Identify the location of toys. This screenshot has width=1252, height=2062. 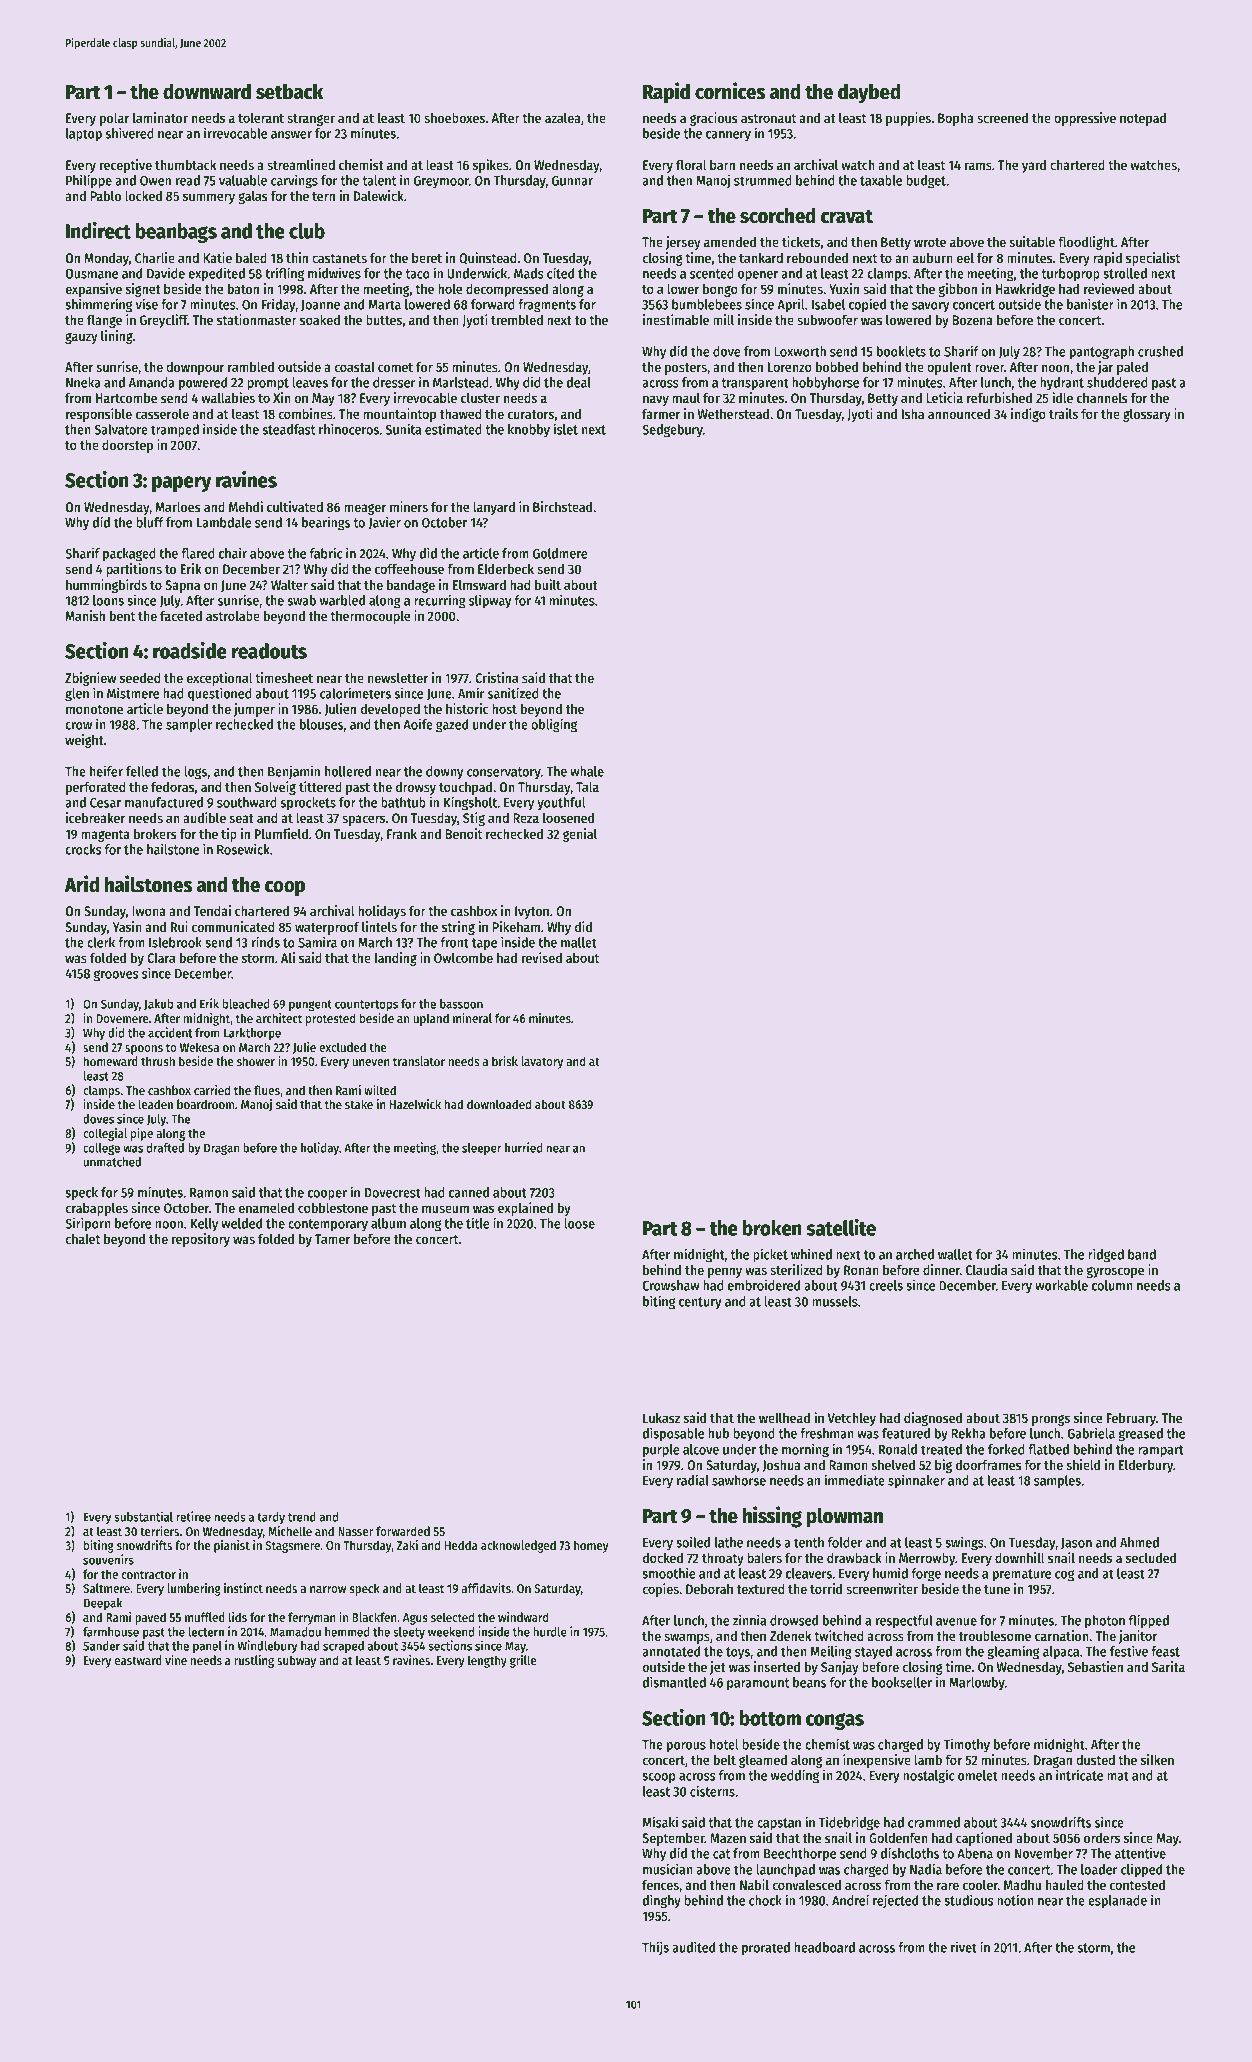
(738, 1653).
